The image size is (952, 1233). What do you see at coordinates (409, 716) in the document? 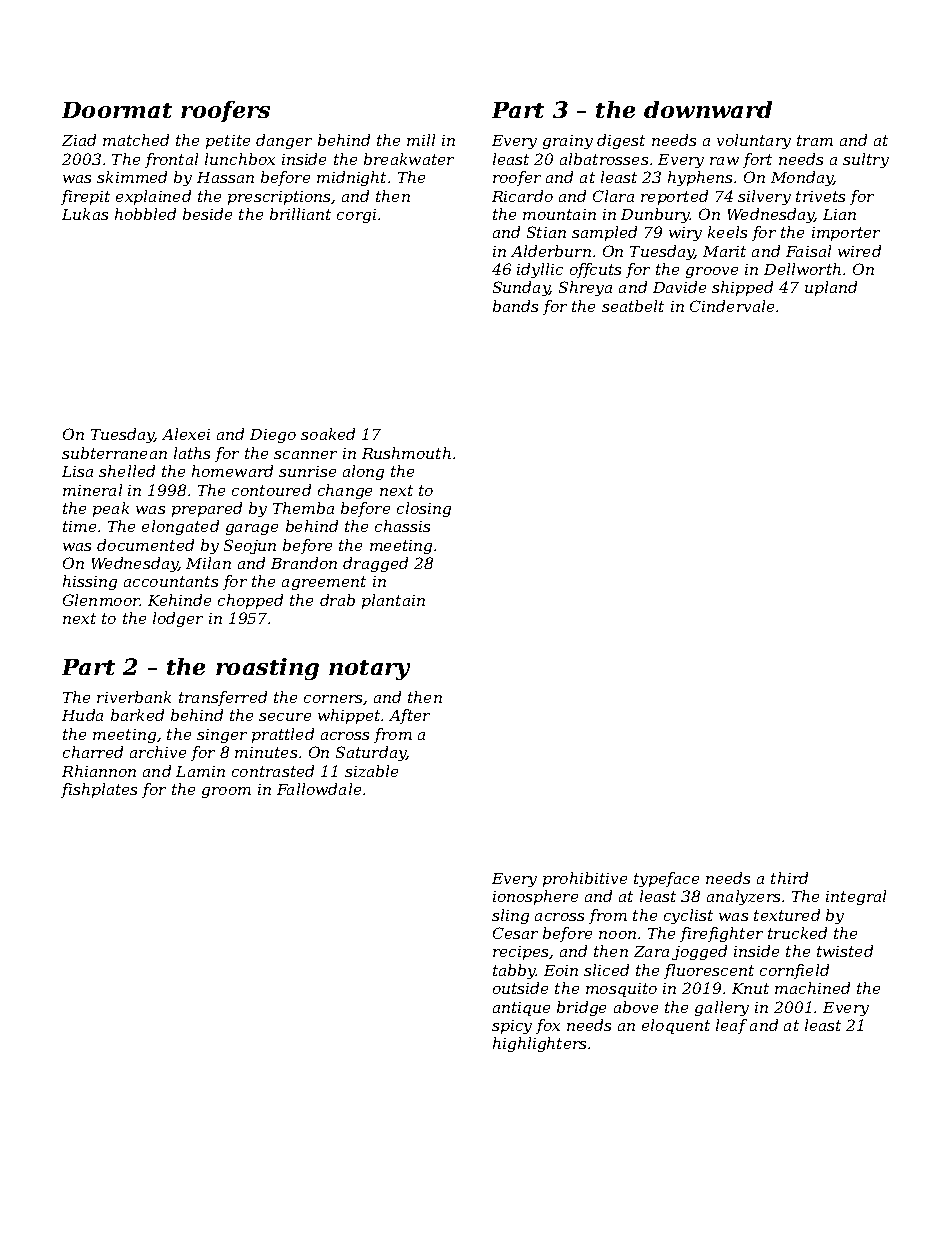
I see `After` at bounding box center [409, 716].
